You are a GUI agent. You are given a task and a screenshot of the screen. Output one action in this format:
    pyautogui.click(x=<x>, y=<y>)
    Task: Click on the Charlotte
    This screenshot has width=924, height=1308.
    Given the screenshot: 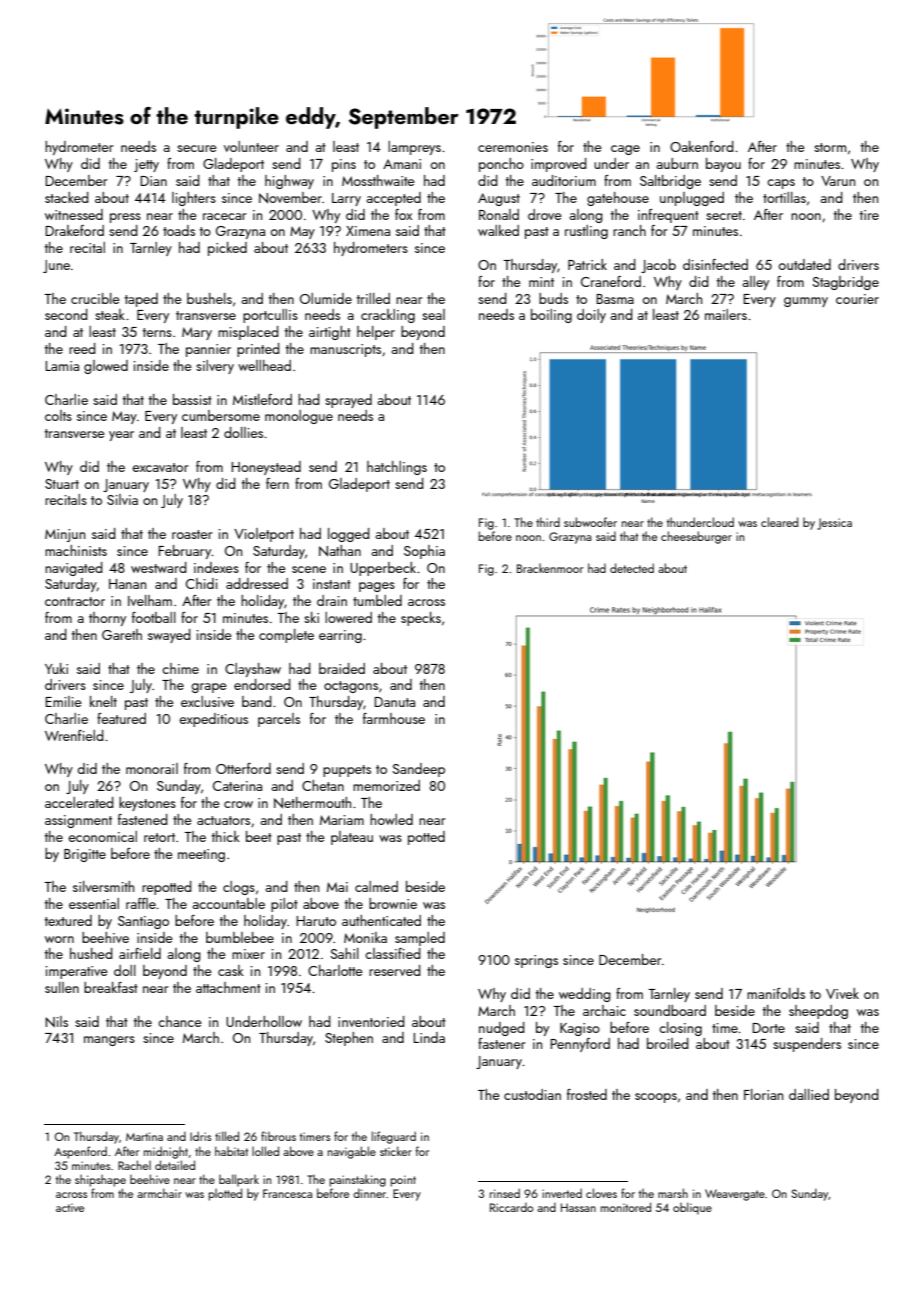 What is the action you would take?
    pyautogui.click(x=335, y=970)
